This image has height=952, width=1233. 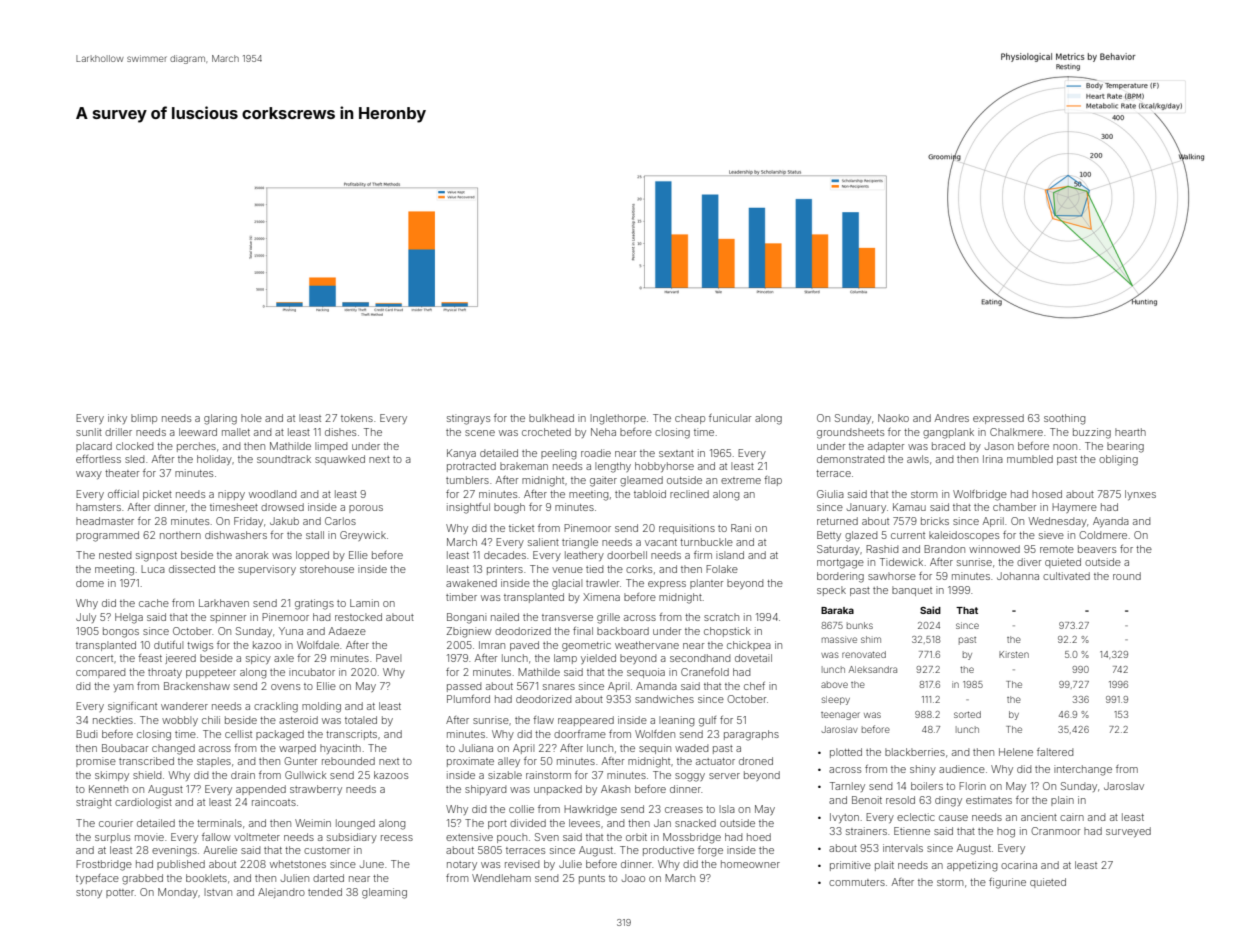 What do you see at coordinates (476, 748) in the image?
I see `Juliana` at bounding box center [476, 748].
